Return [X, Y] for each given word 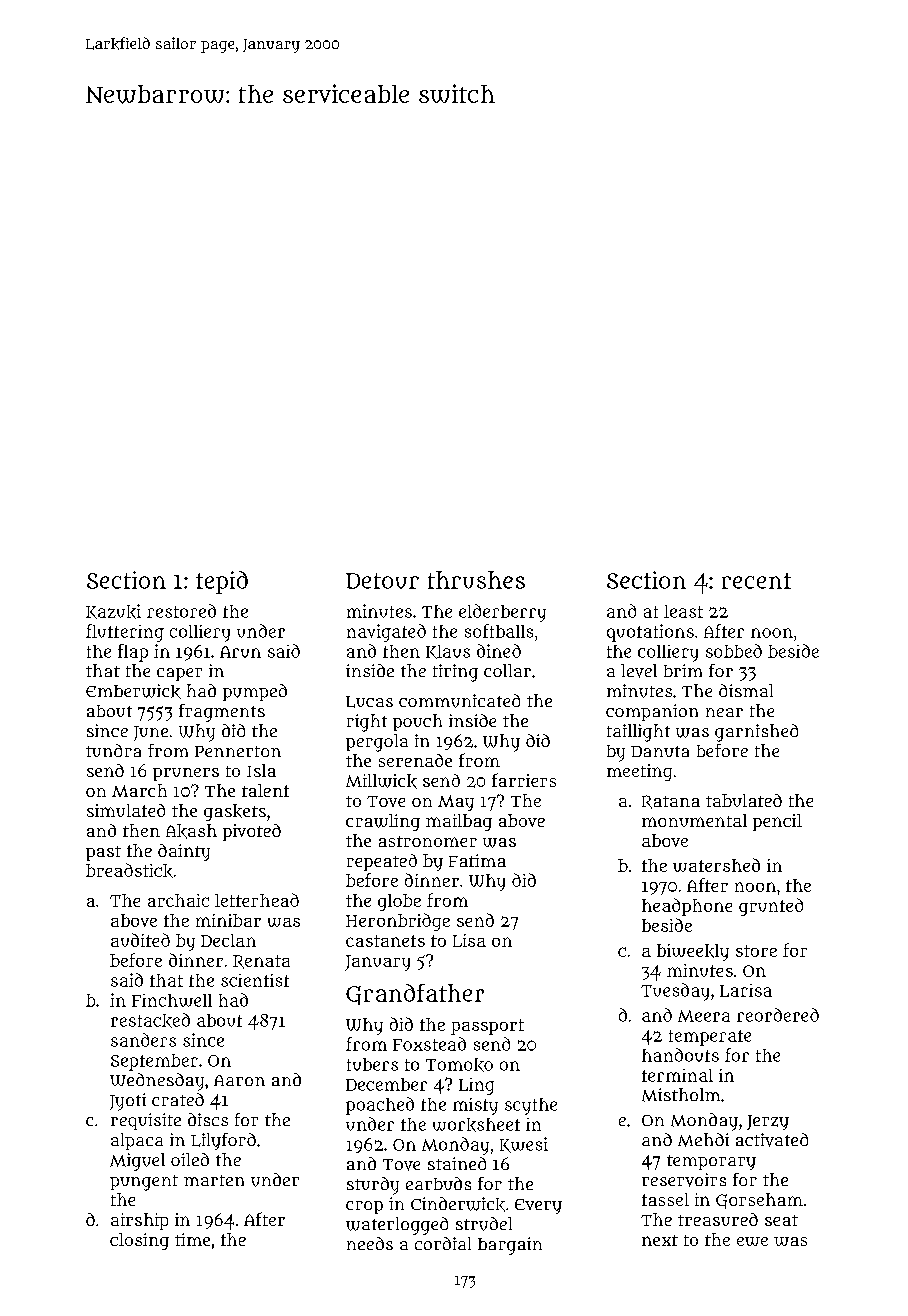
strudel [484, 1224]
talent [265, 790]
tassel [665, 1199]
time [192, 1239]
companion [652, 712]
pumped [255, 692]
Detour [382, 581]
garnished [756, 733]
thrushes [476, 580]
